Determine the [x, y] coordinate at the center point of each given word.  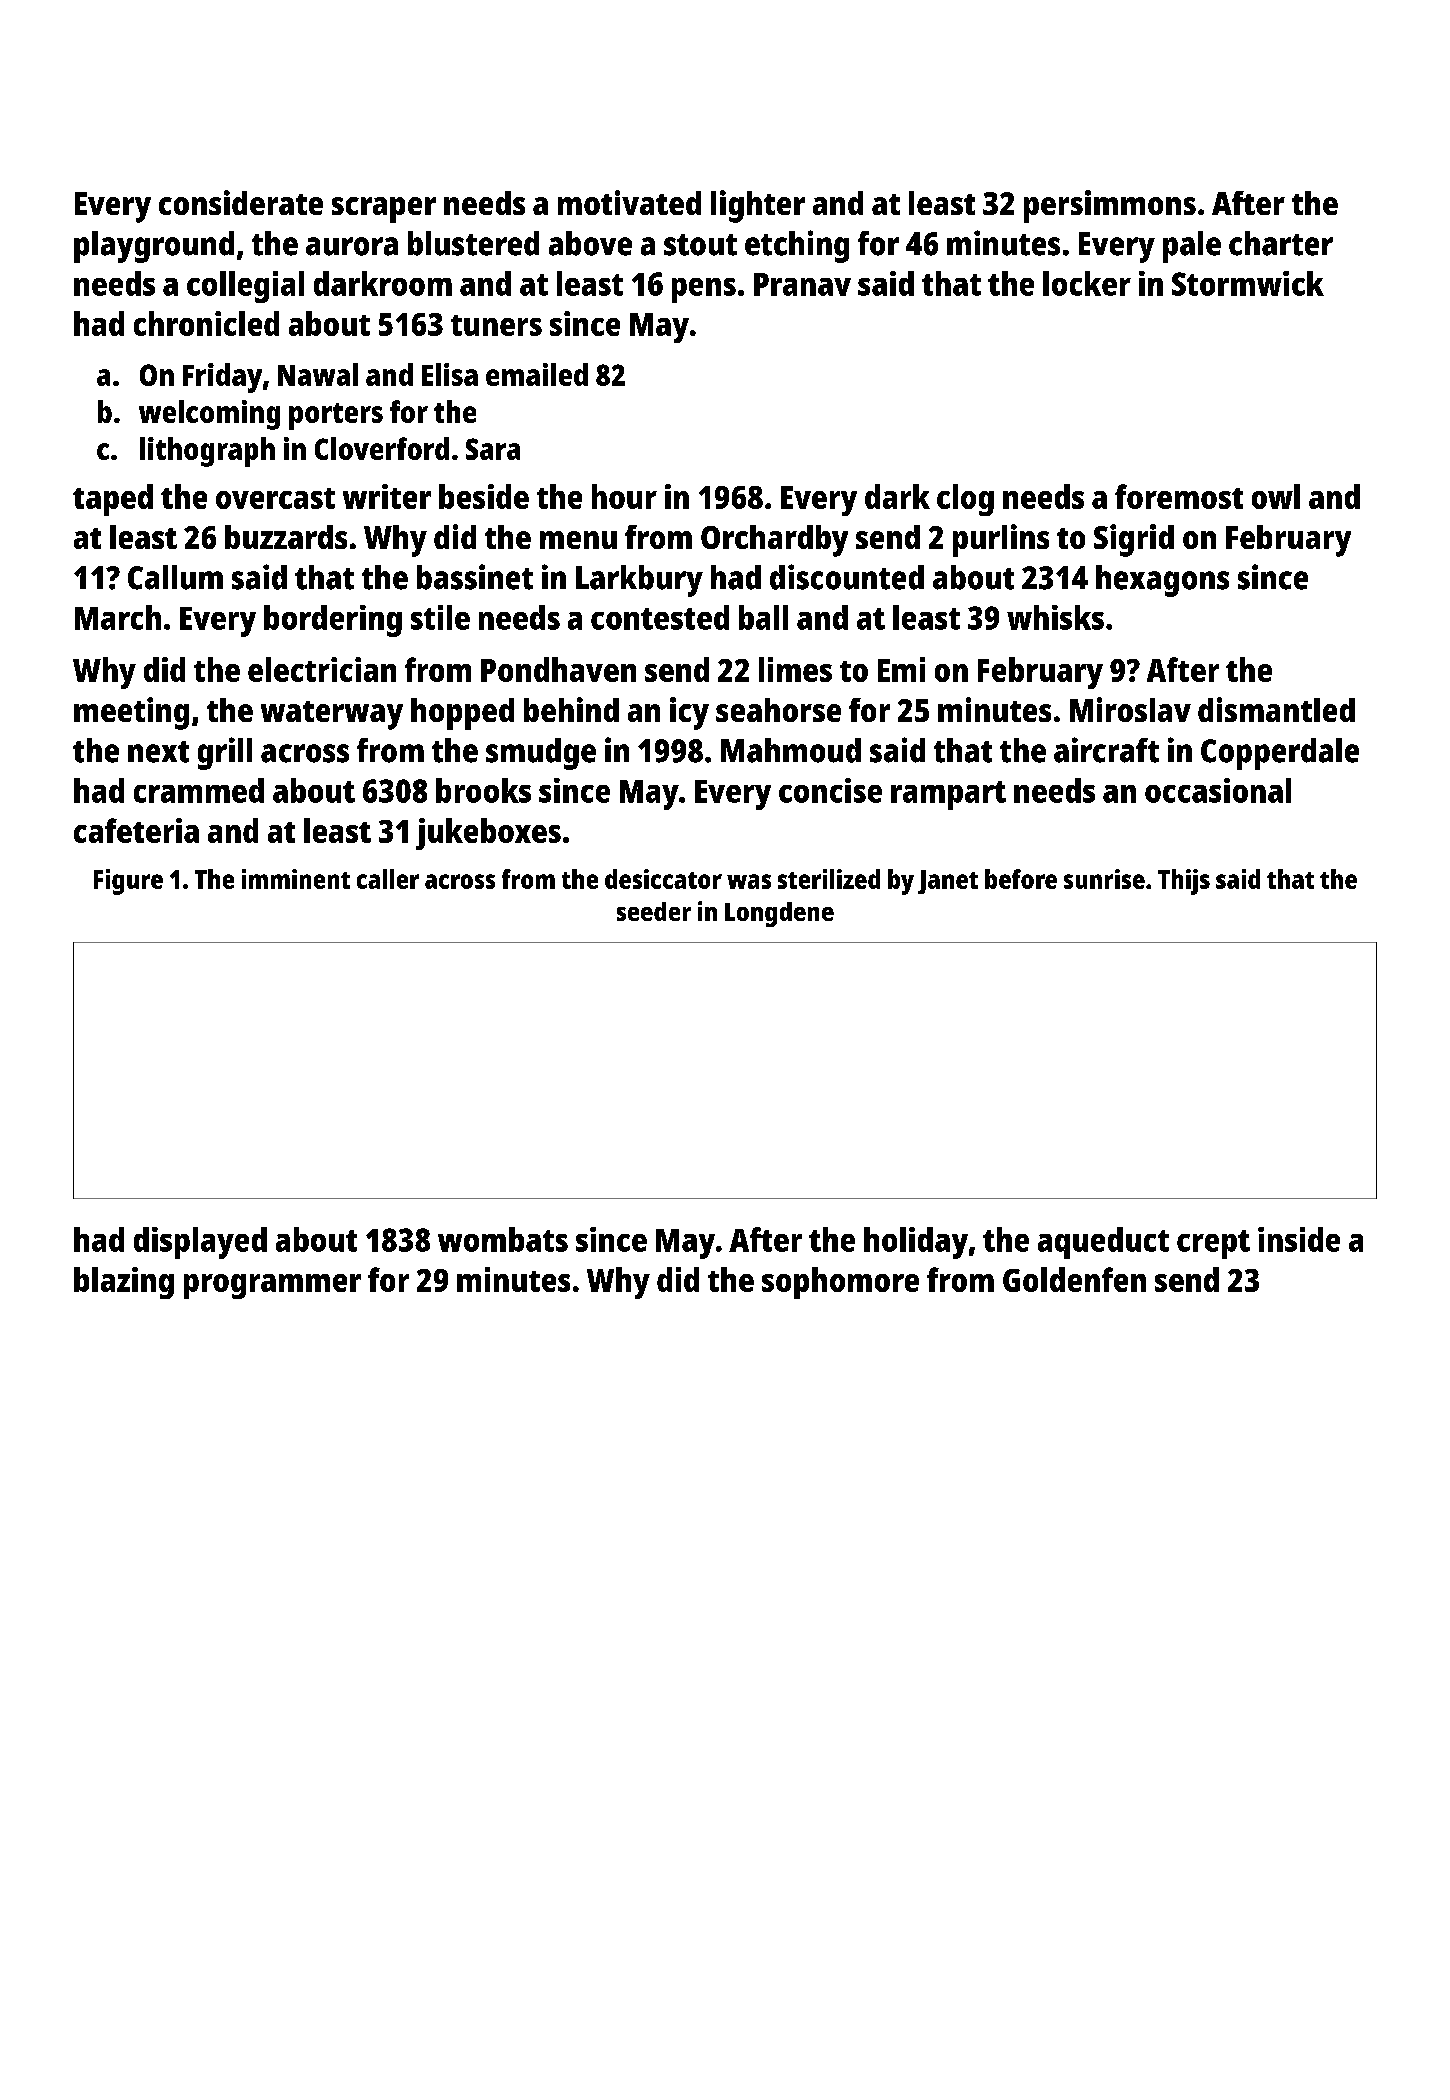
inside [1299, 1239]
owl [1276, 496]
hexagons [1162, 581]
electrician [322, 669]
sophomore [840, 1283]
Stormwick [1248, 283]
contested [660, 617]
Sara [493, 449]
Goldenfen [1074, 1279]
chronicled [206, 323]
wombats [503, 1239]
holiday [916, 1243]
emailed [537, 374]
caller [388, 879]
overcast [275, 498]
